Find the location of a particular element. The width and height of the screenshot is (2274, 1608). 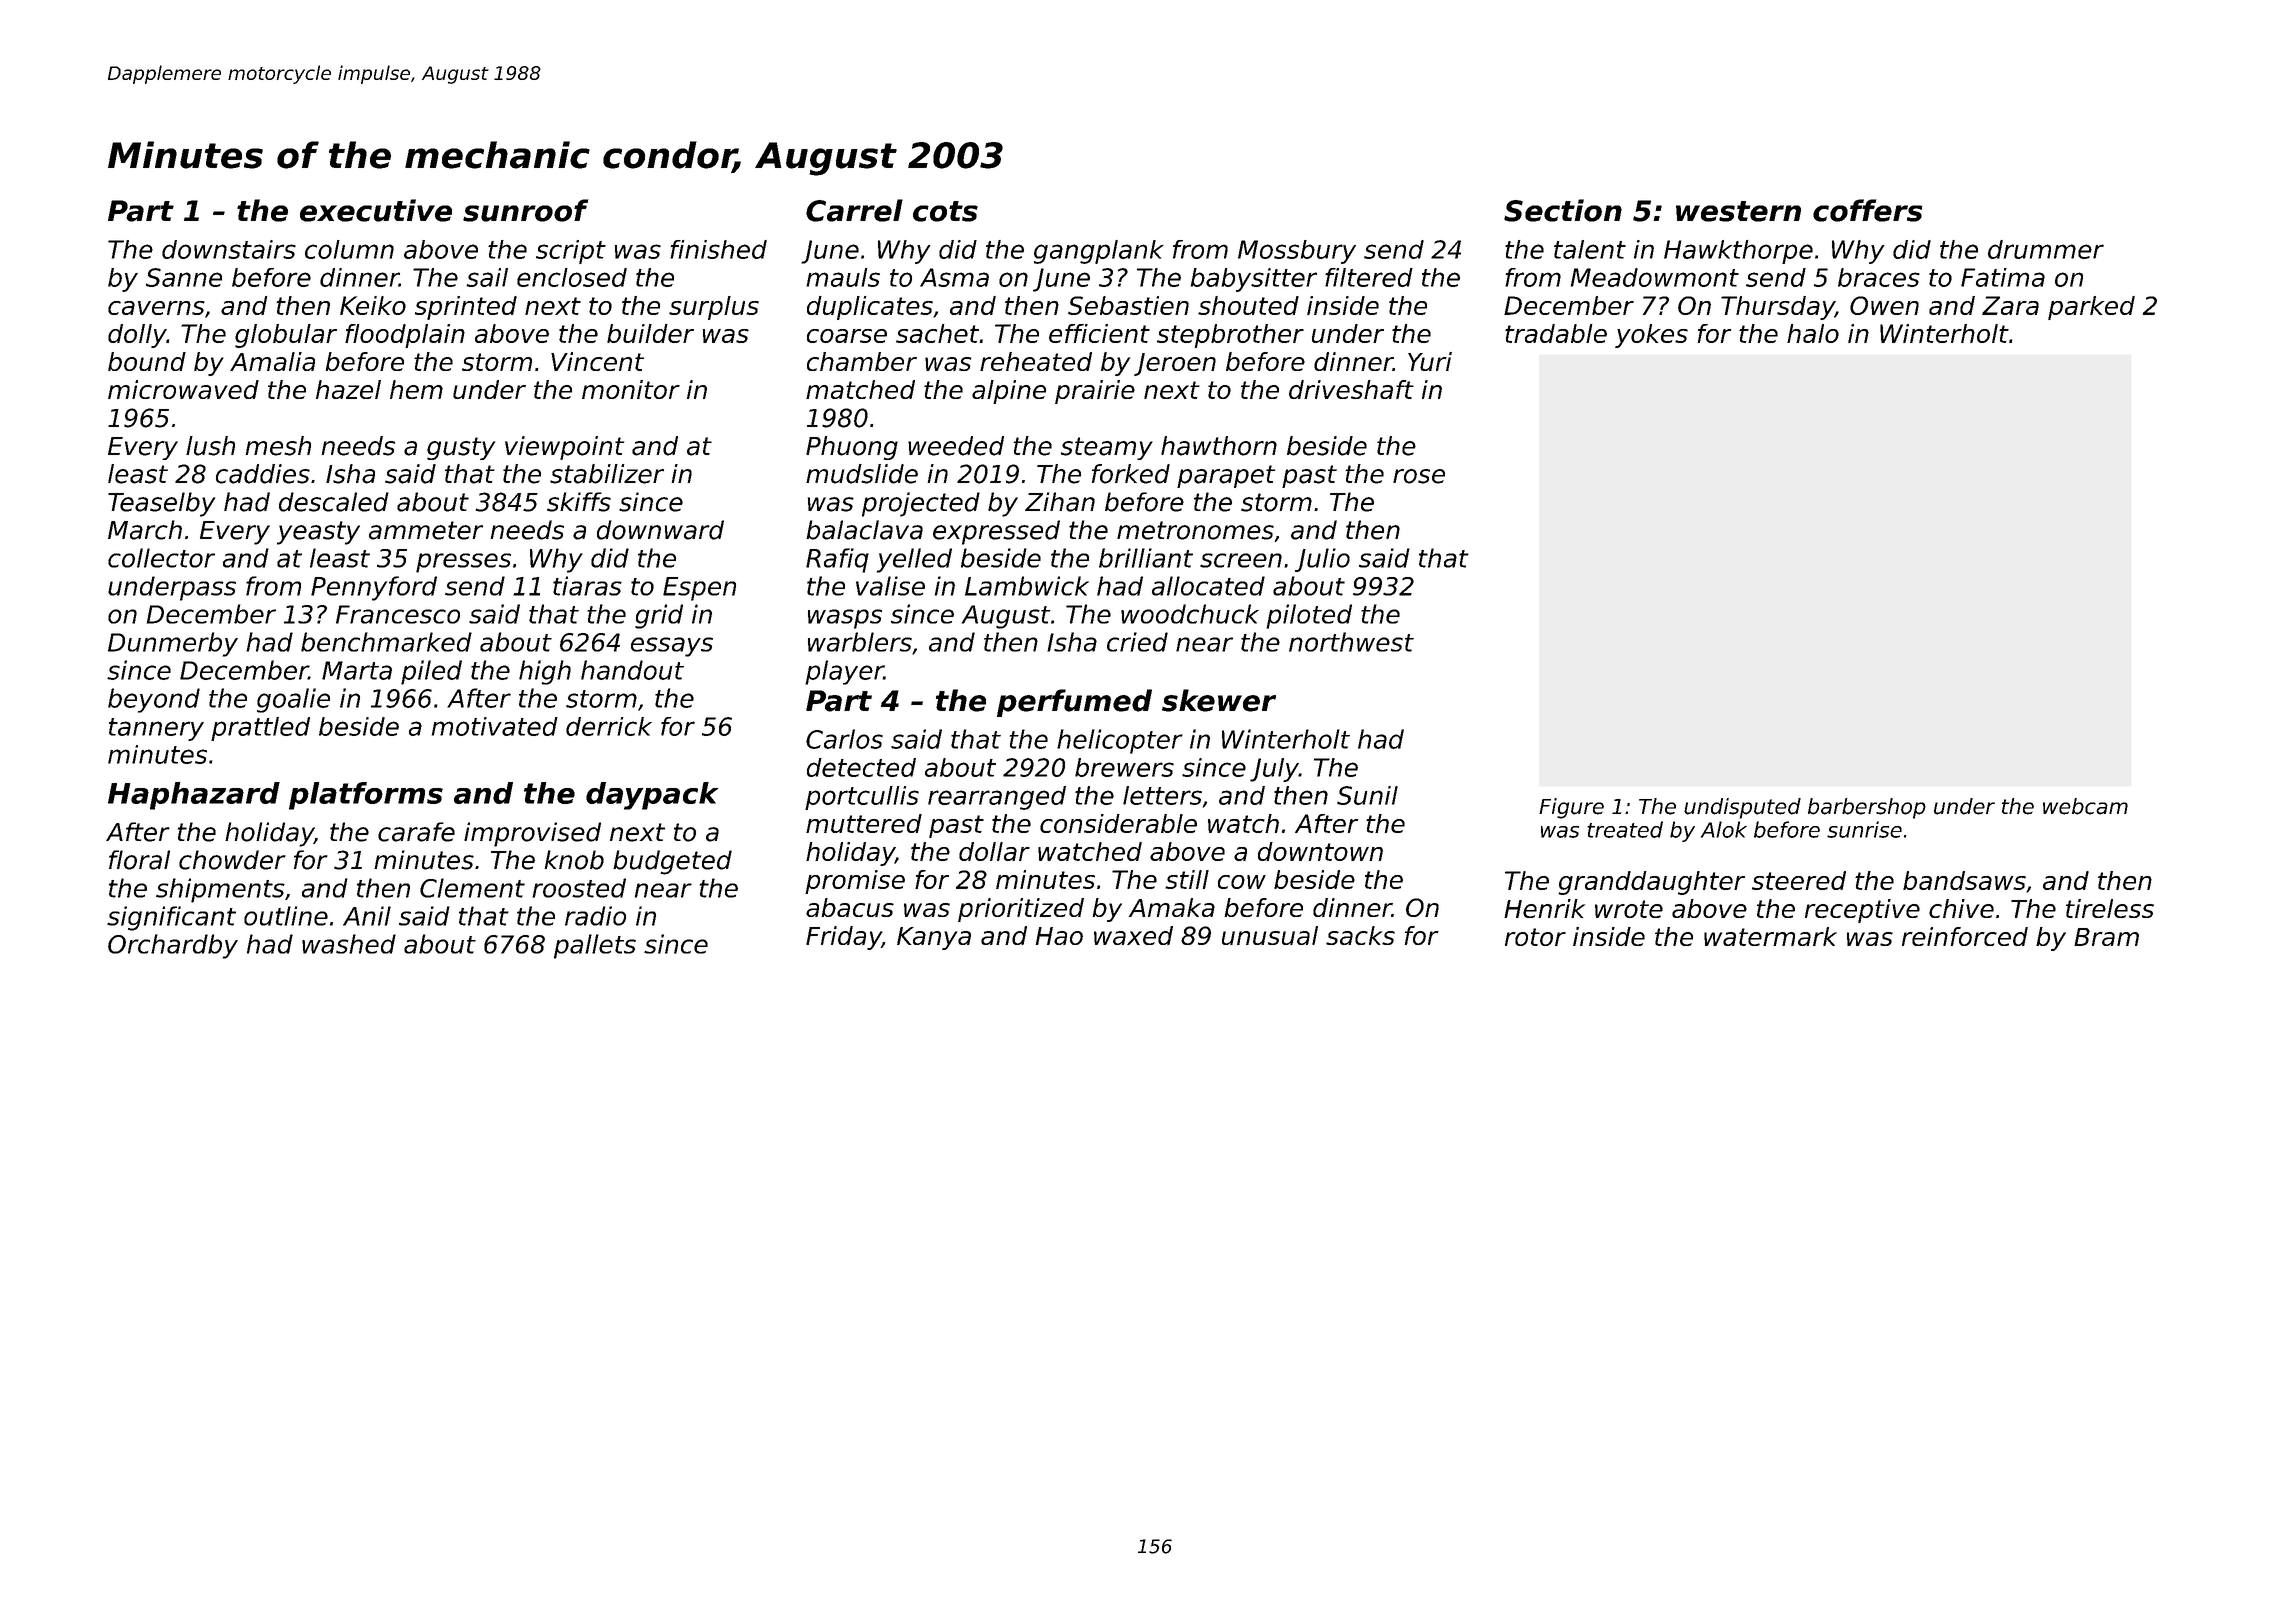

microwaved is located at coordinates (183, 389).
